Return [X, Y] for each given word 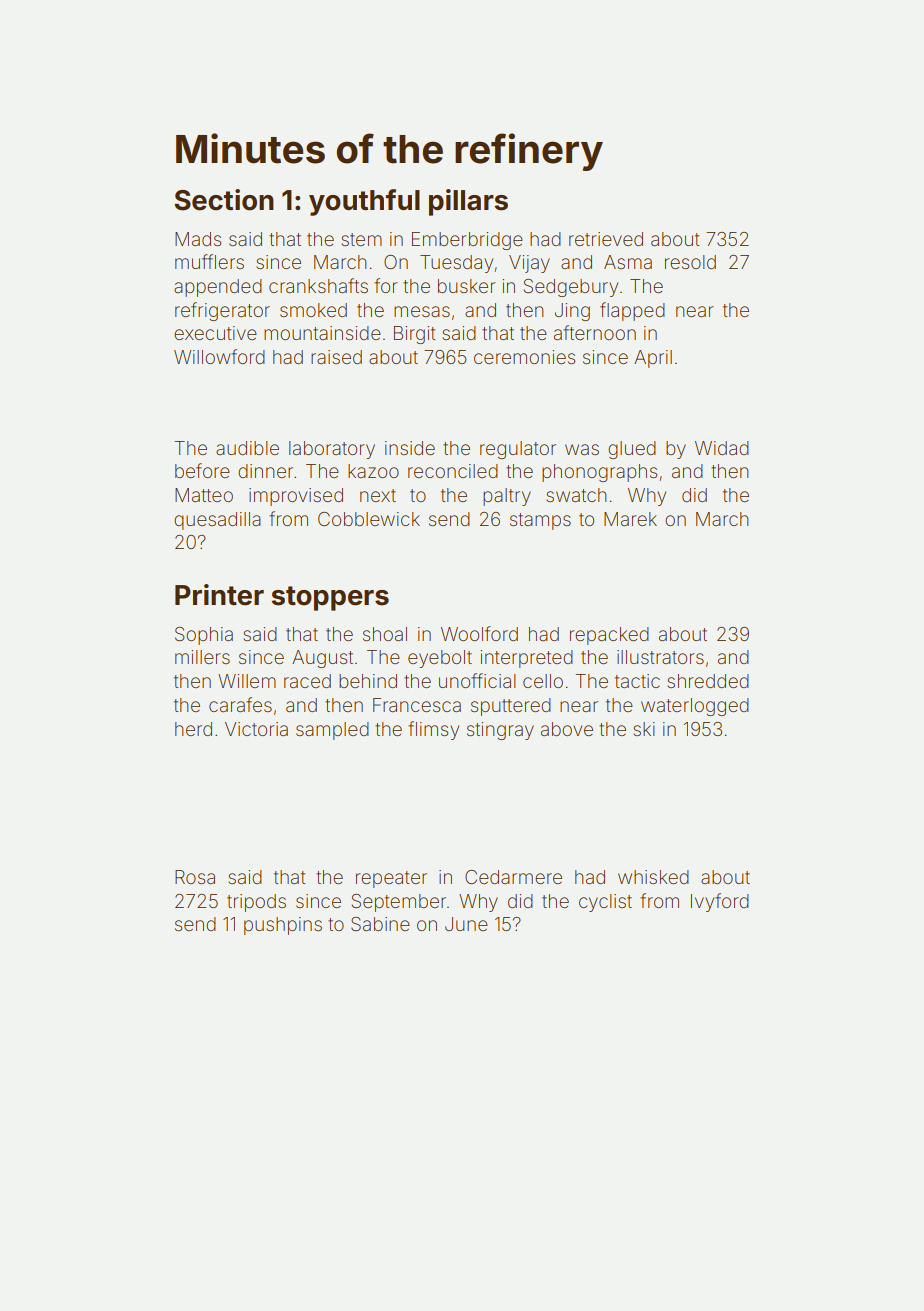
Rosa [195, 877]
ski [644, 729]
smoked [313, 310]
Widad [722, 448]
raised [336, 357]
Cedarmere [513, 877]
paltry [507, 497]
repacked [609, 636]
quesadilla [217, 521]
